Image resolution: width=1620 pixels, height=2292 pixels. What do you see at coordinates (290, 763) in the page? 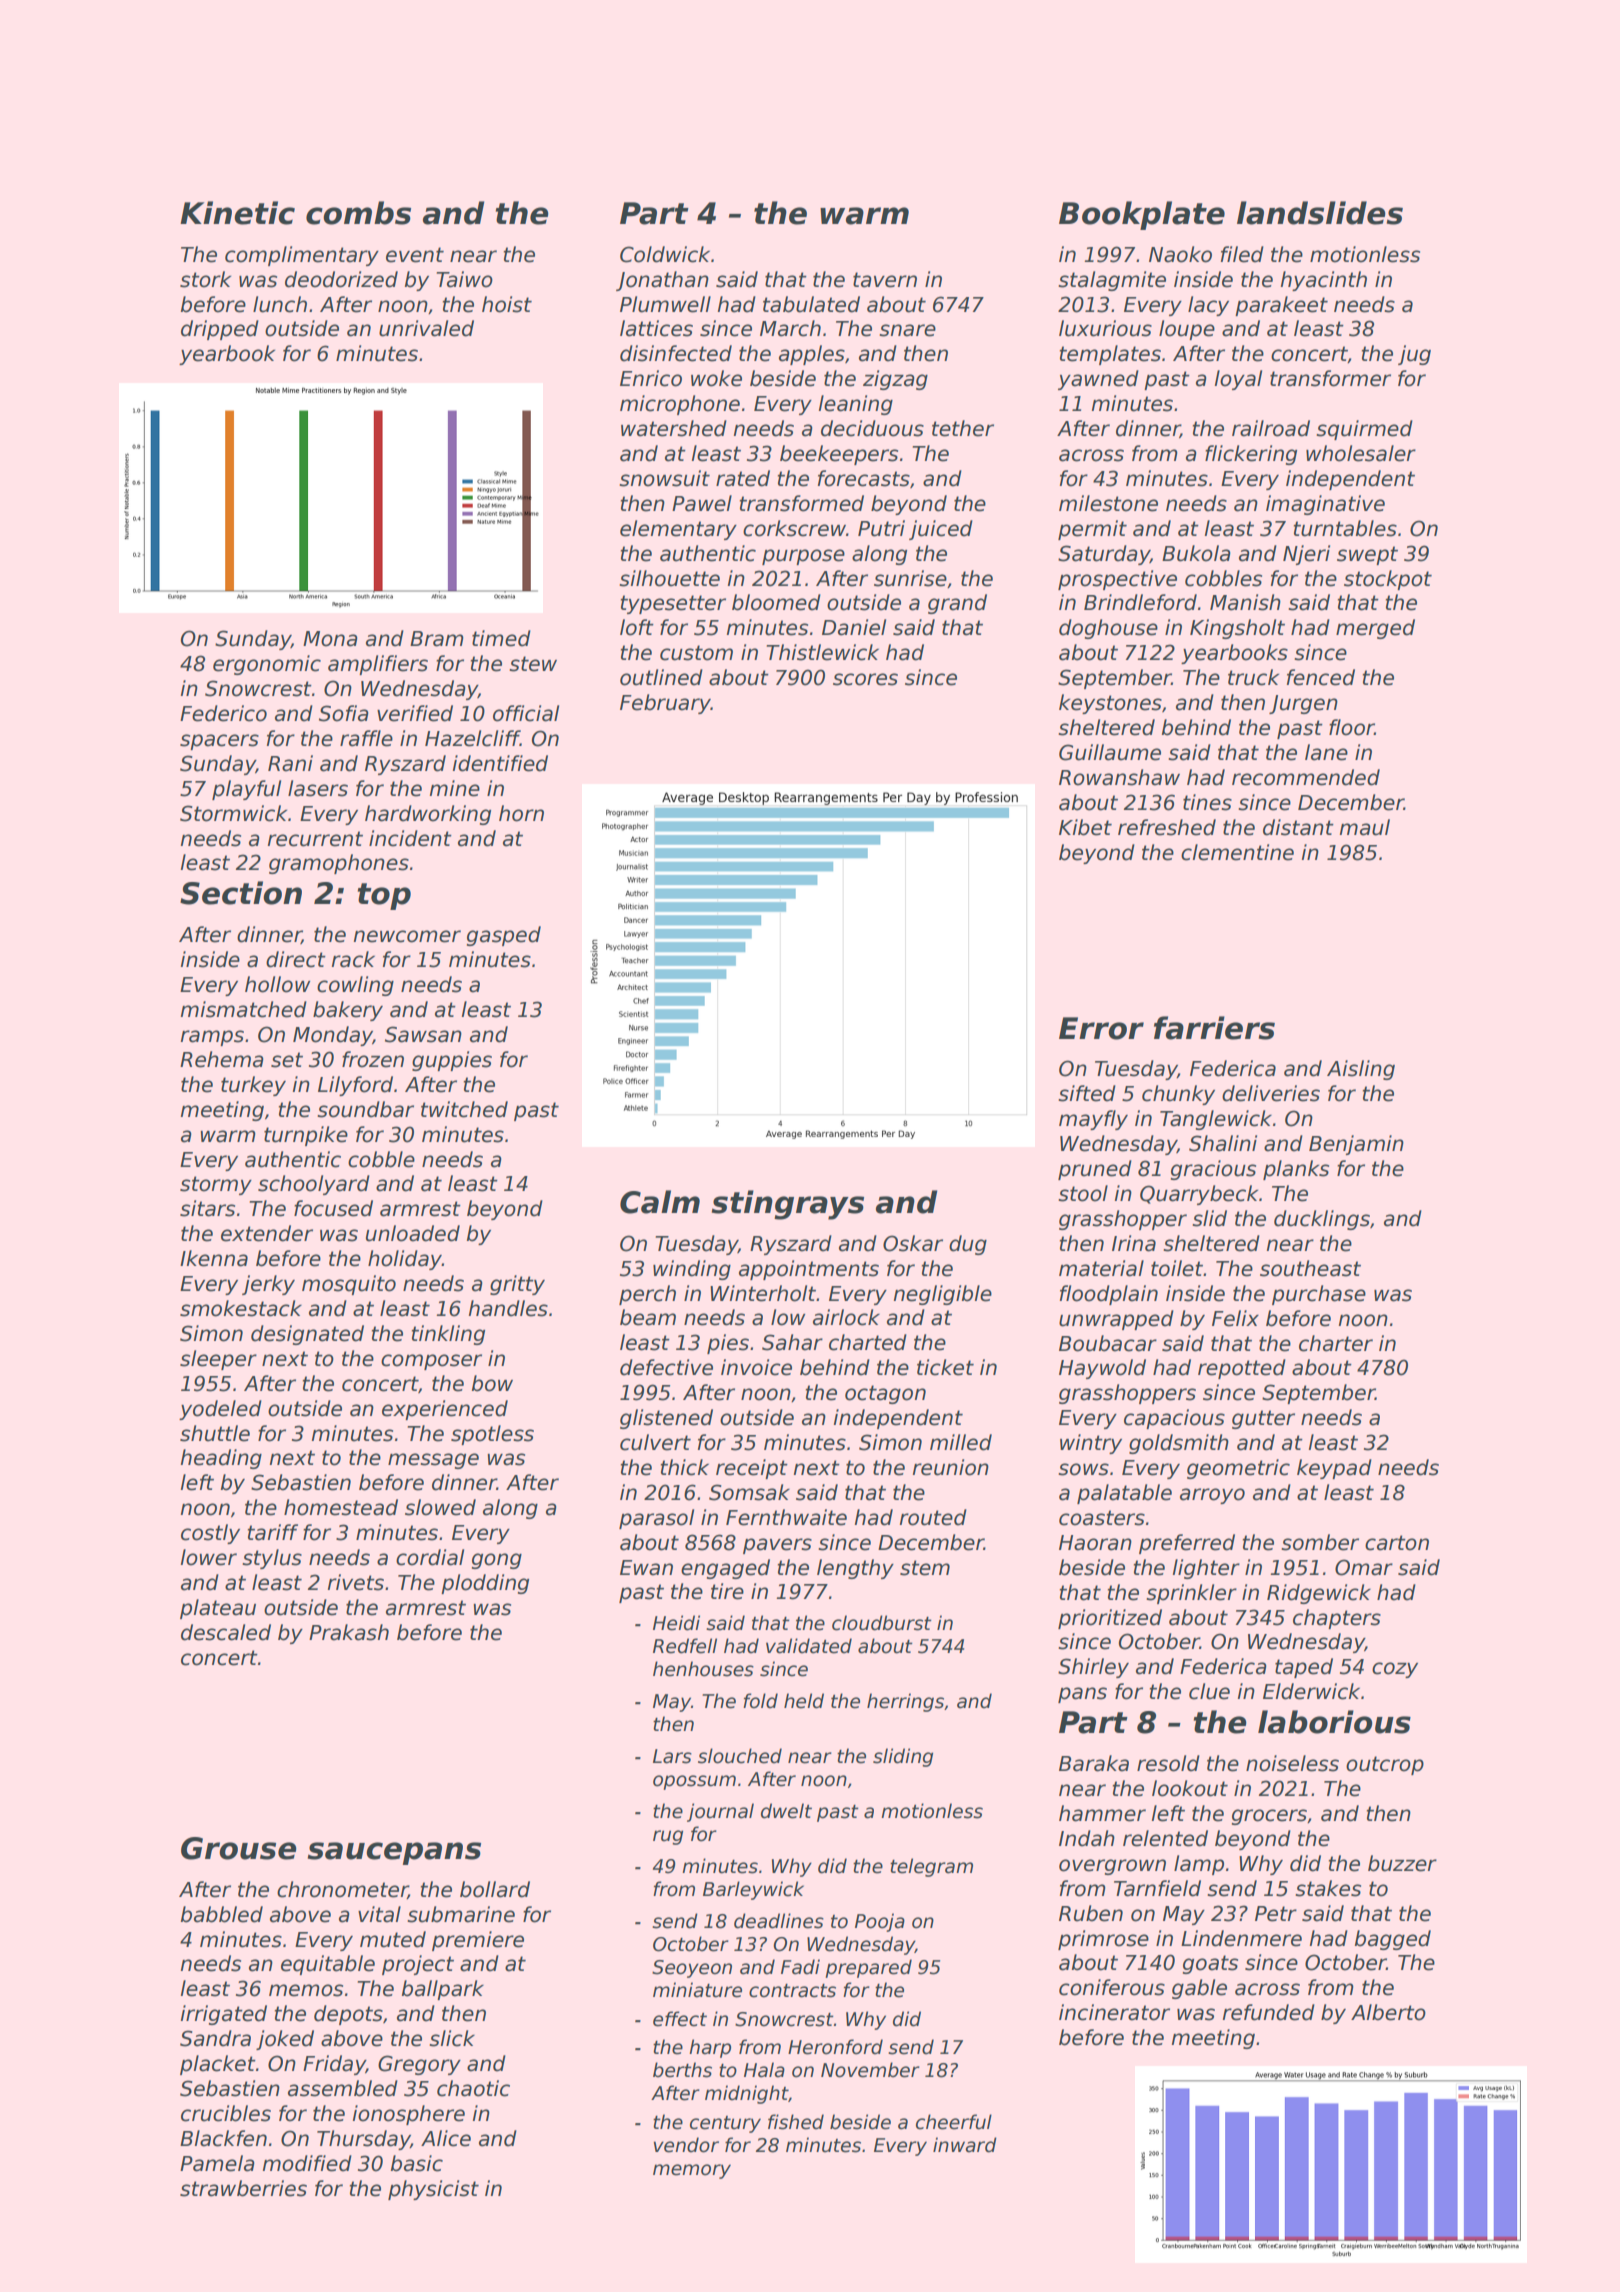
I see `Rani` at bounding box center [290, 763].
